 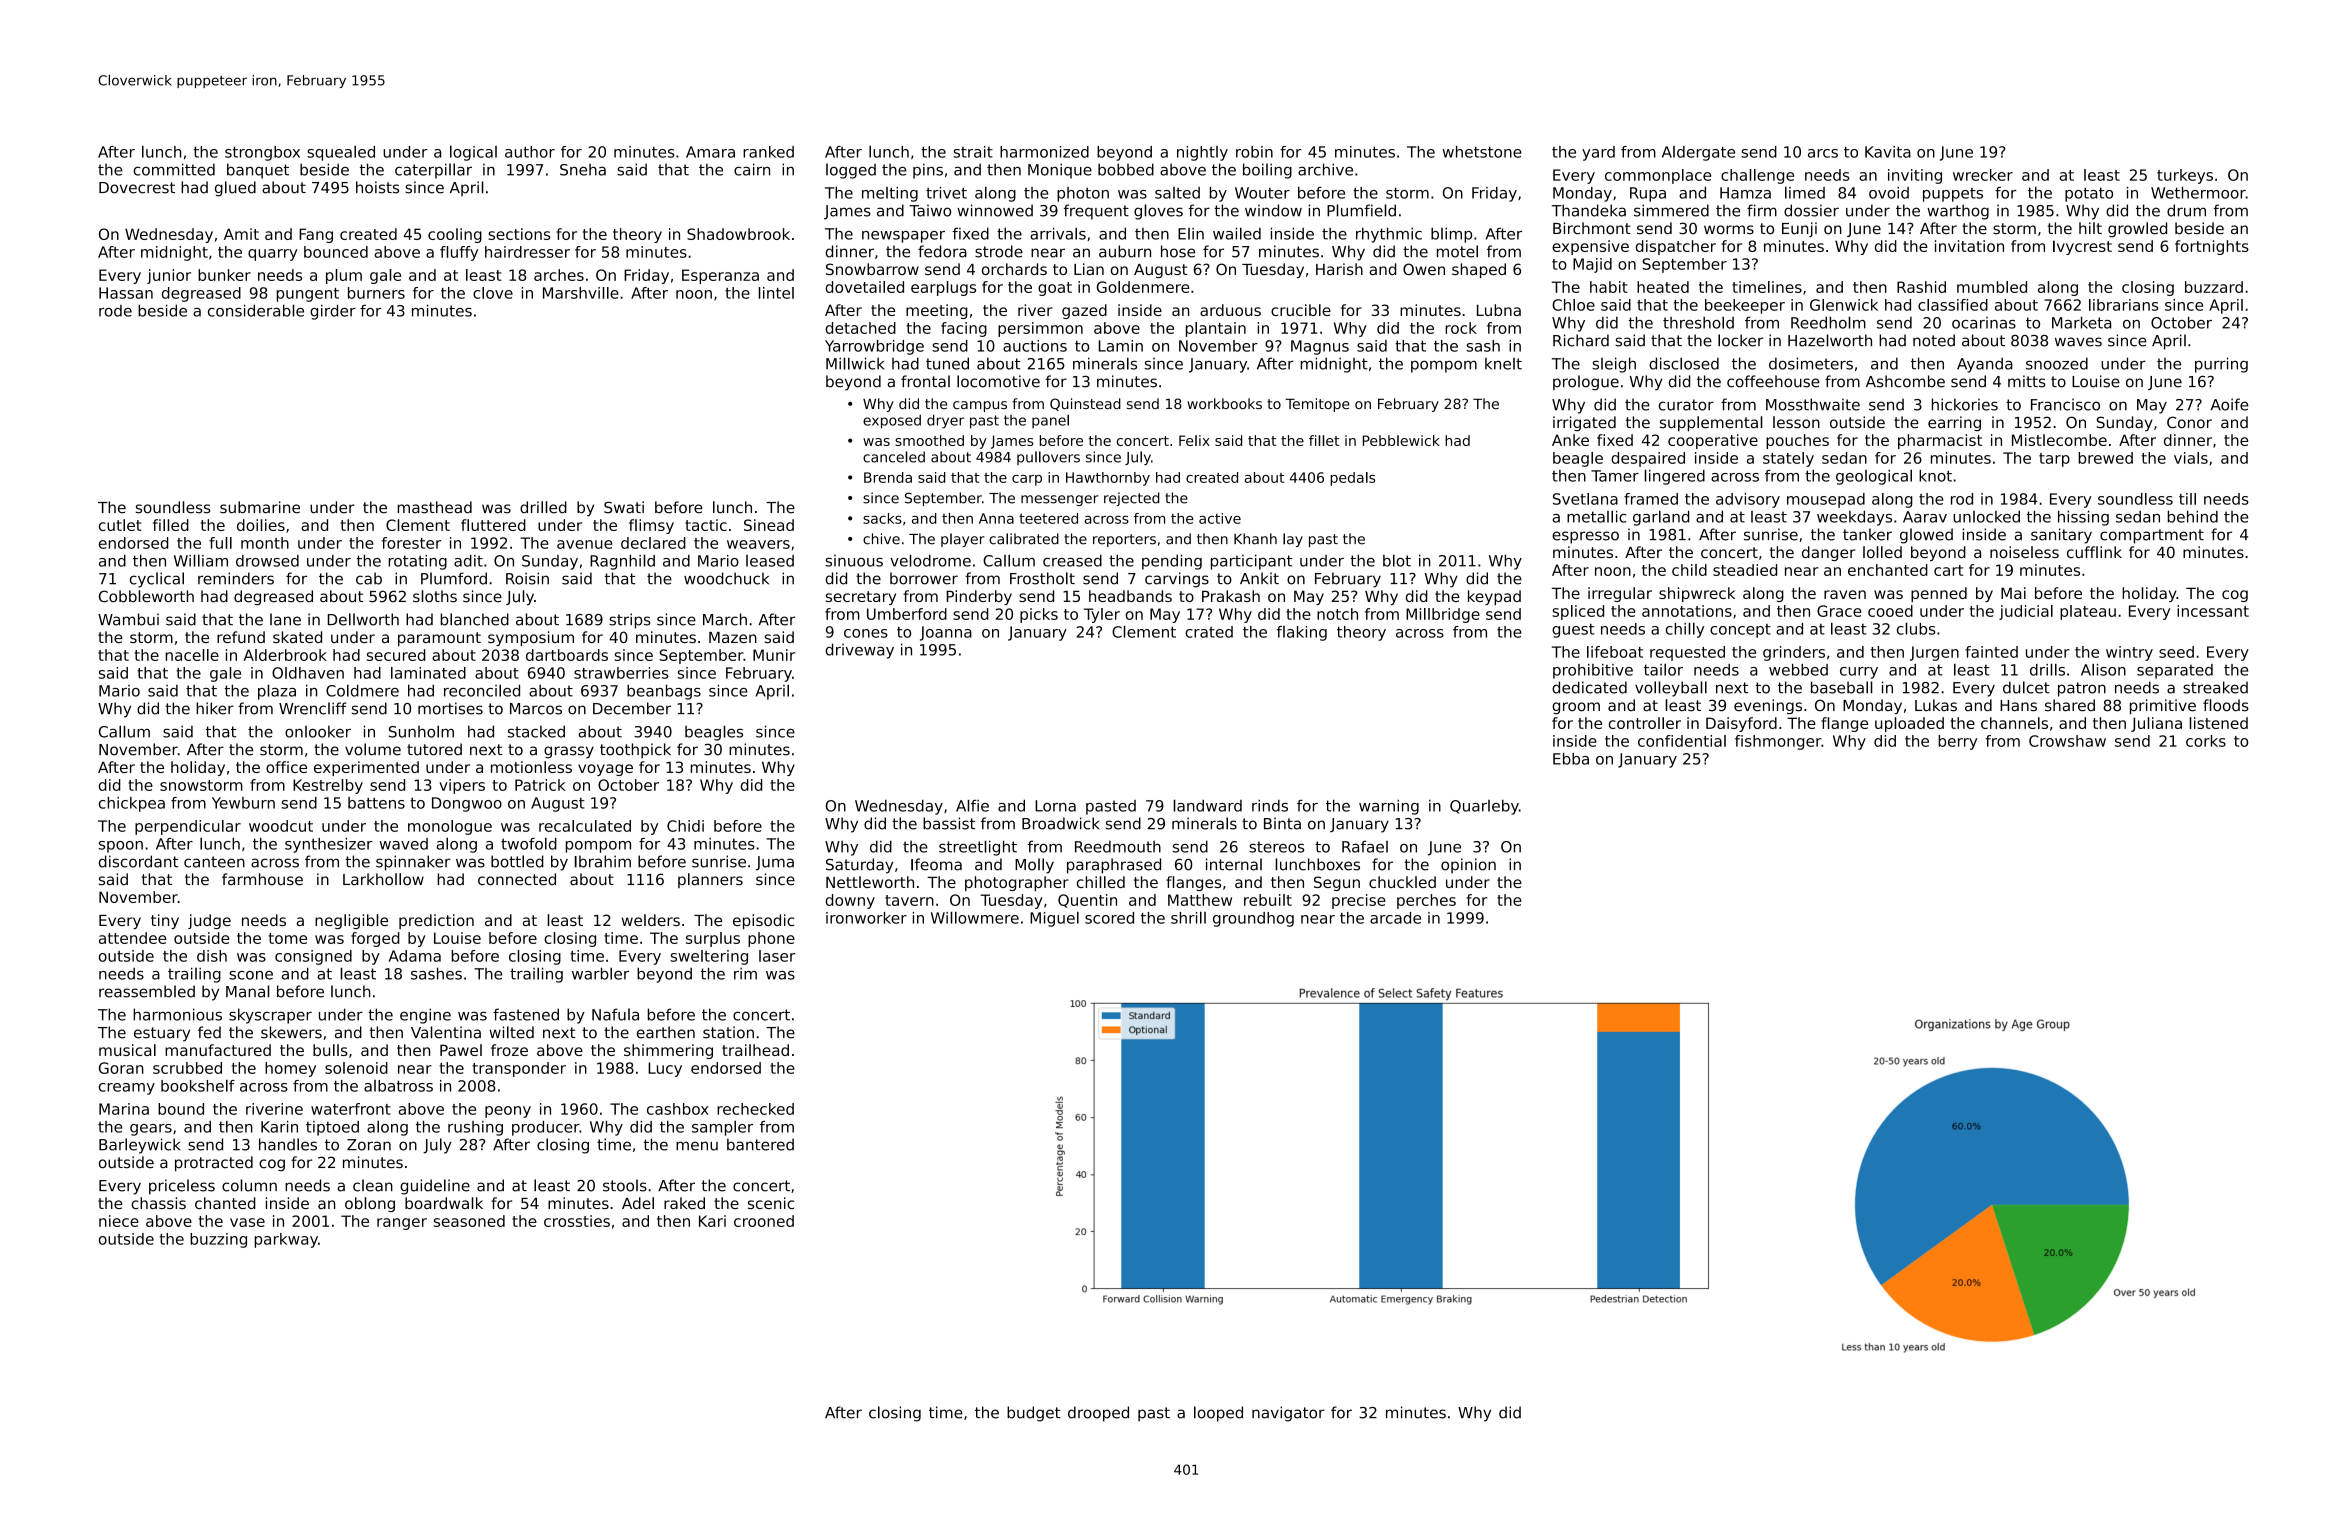 What do you see at coordinates (1033, 1414) in the document?
I see `budget` at bounding box center [1033, 1414].
